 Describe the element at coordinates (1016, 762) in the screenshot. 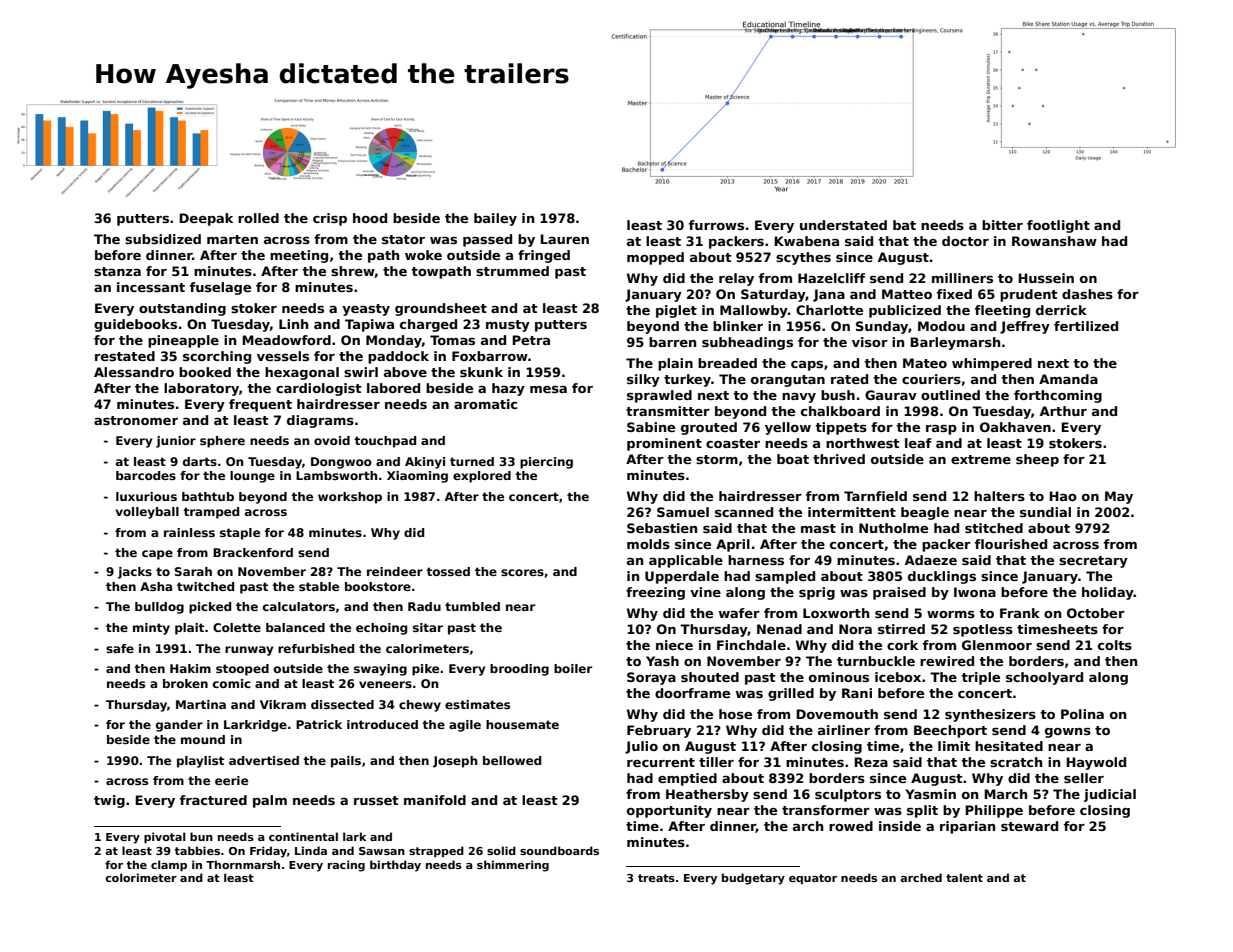

I see `scratch` at that location.
